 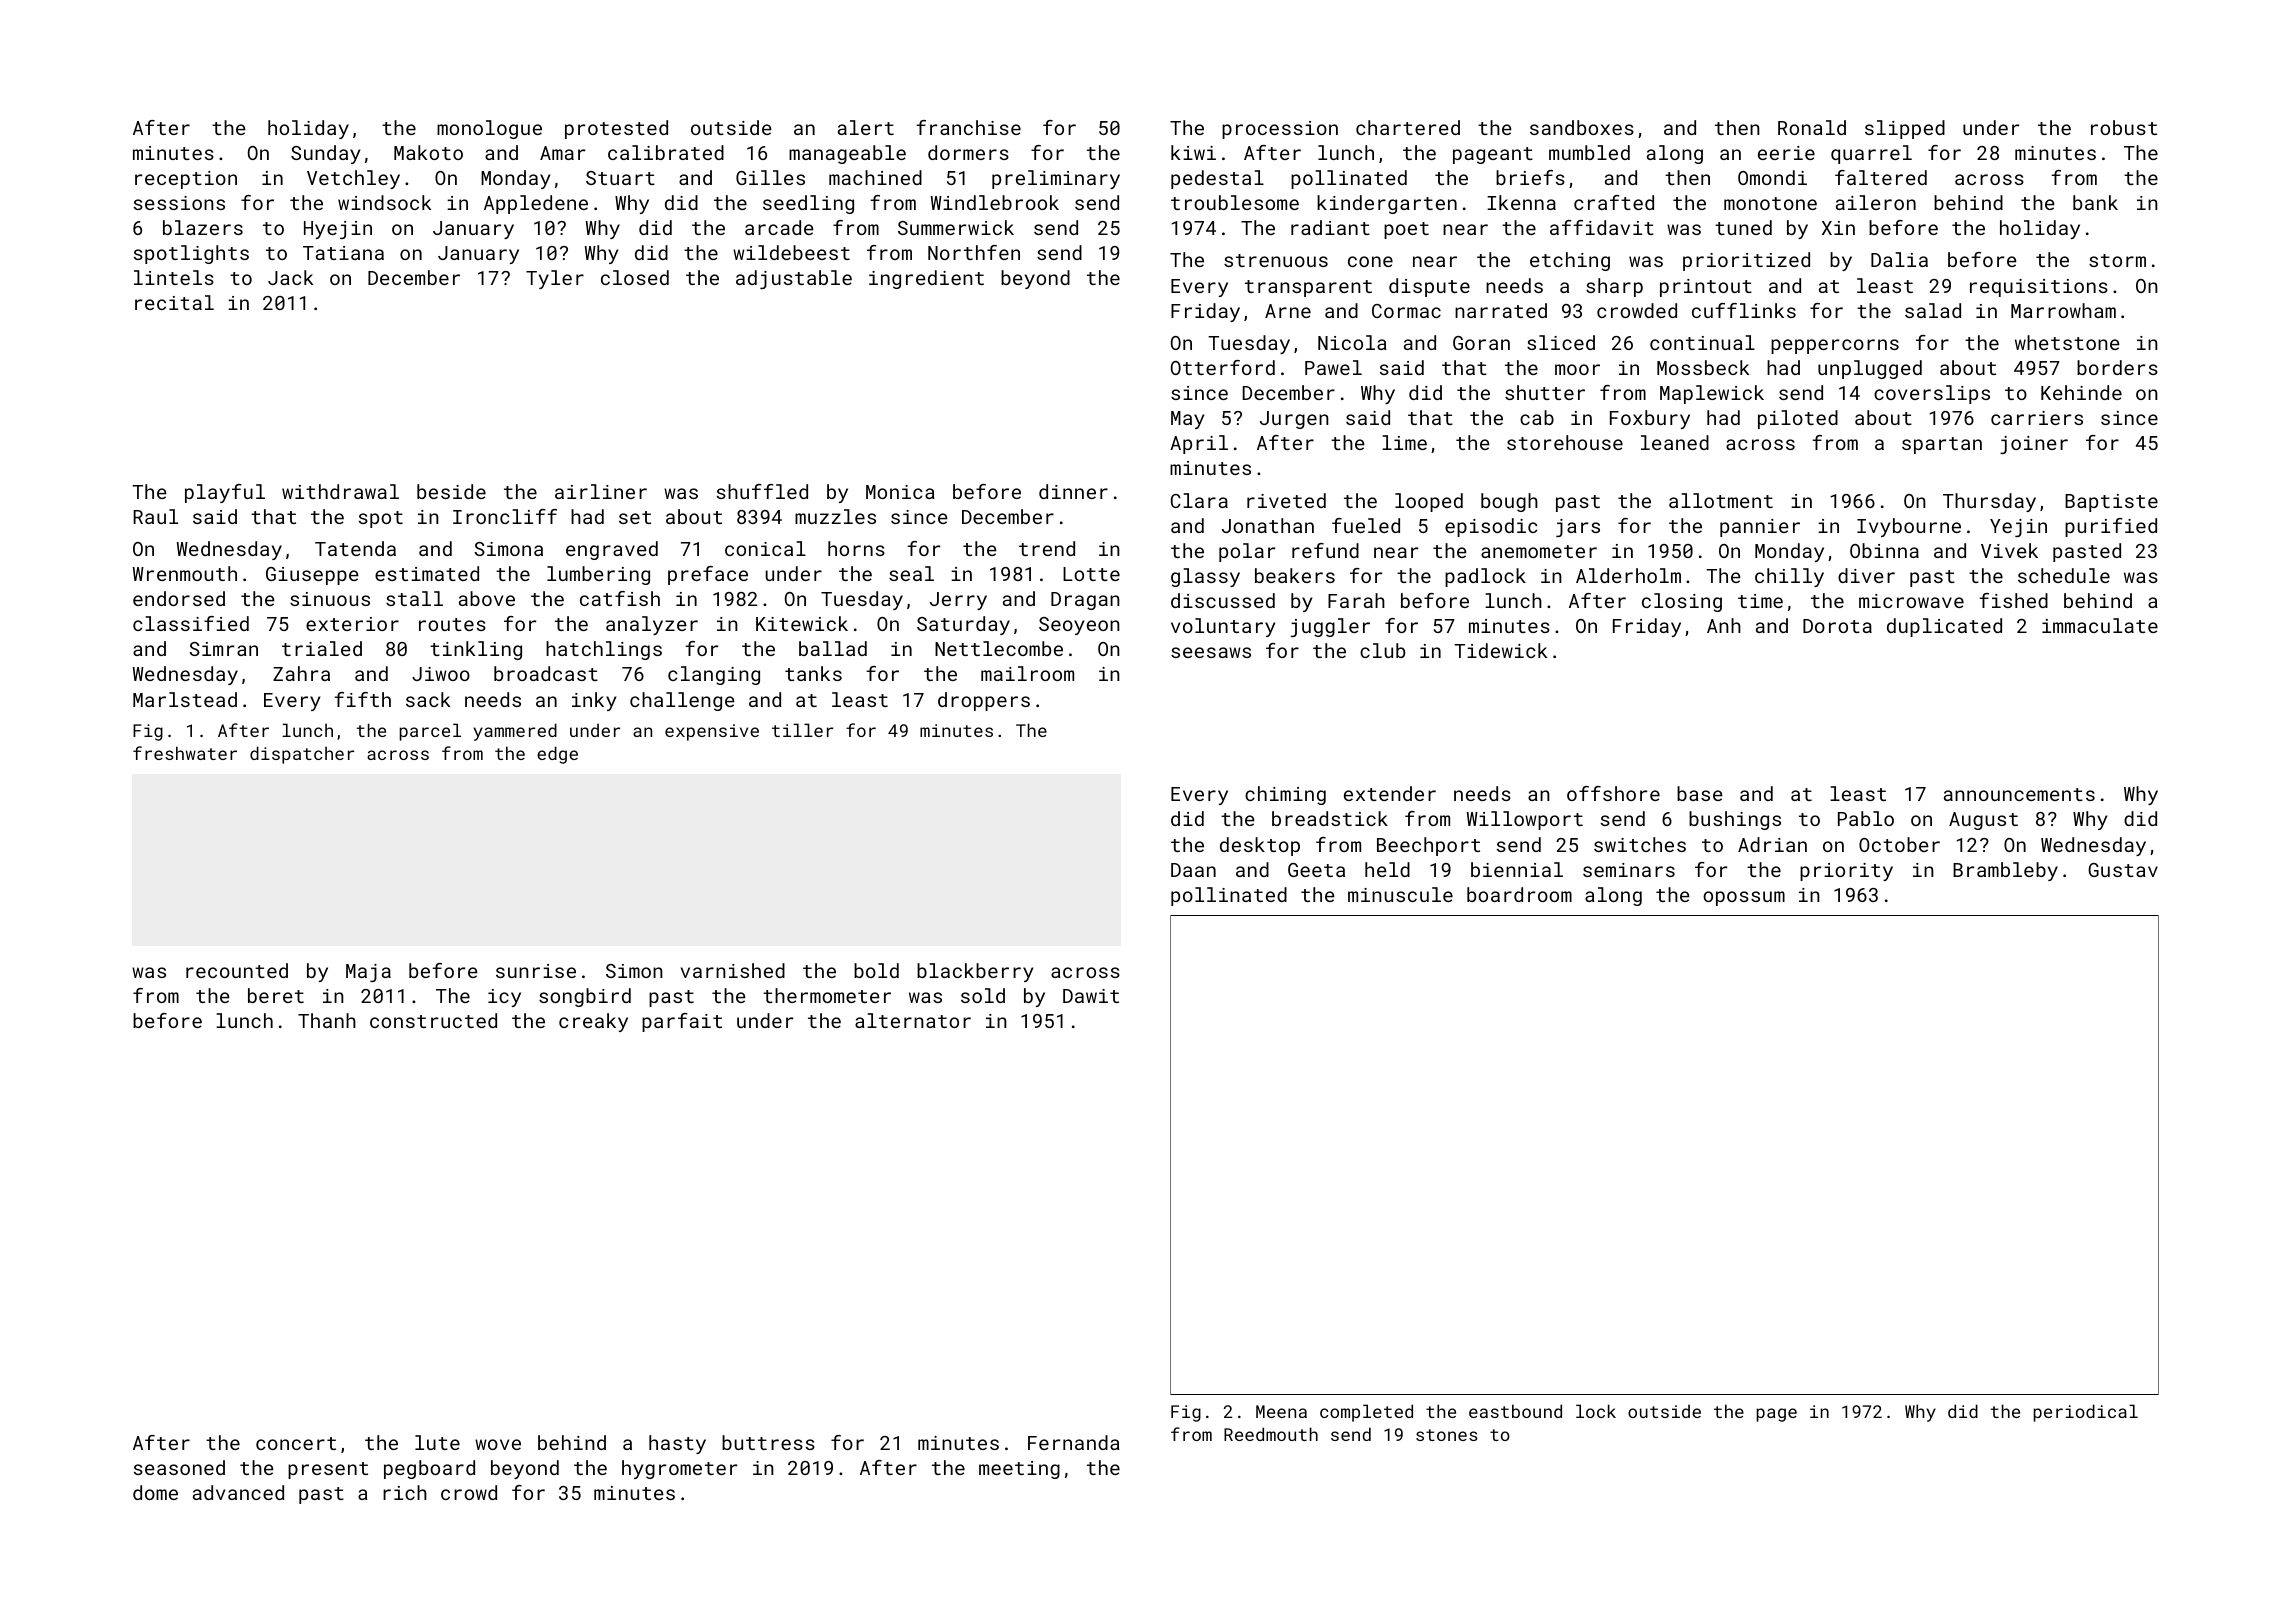 I want to click on recounted, so click(x=237, y=970).
